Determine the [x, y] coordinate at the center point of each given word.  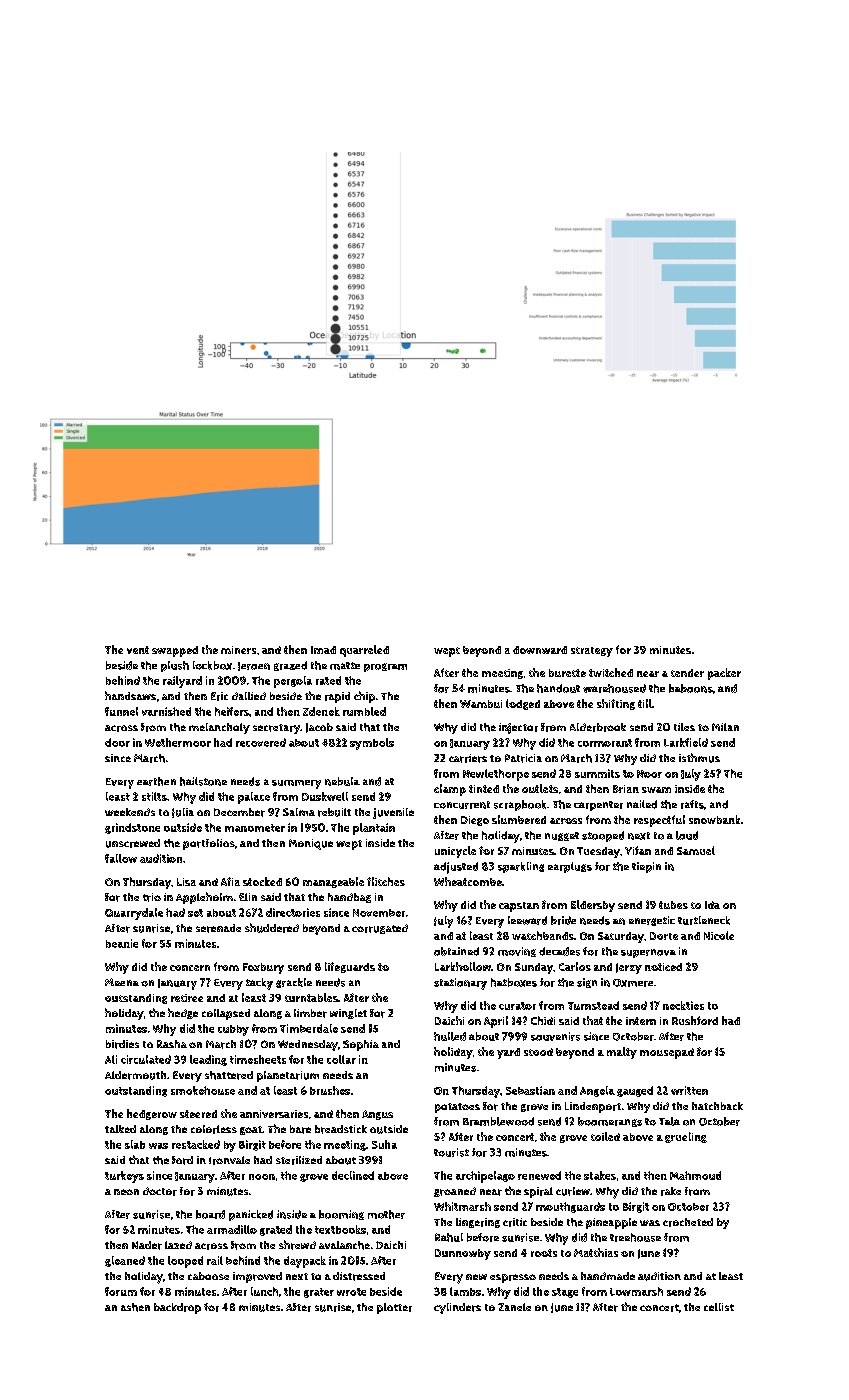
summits [597, 773]
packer [724, 674]
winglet [348, 1014]
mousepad [667, 1053]
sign [587, 983]
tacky [259, 984]
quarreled [364, 651]
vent [138, 650]
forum [121, 1291]
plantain [374, 829]
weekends [130, 812]
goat [251, 1130]
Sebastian [530, 1090]
